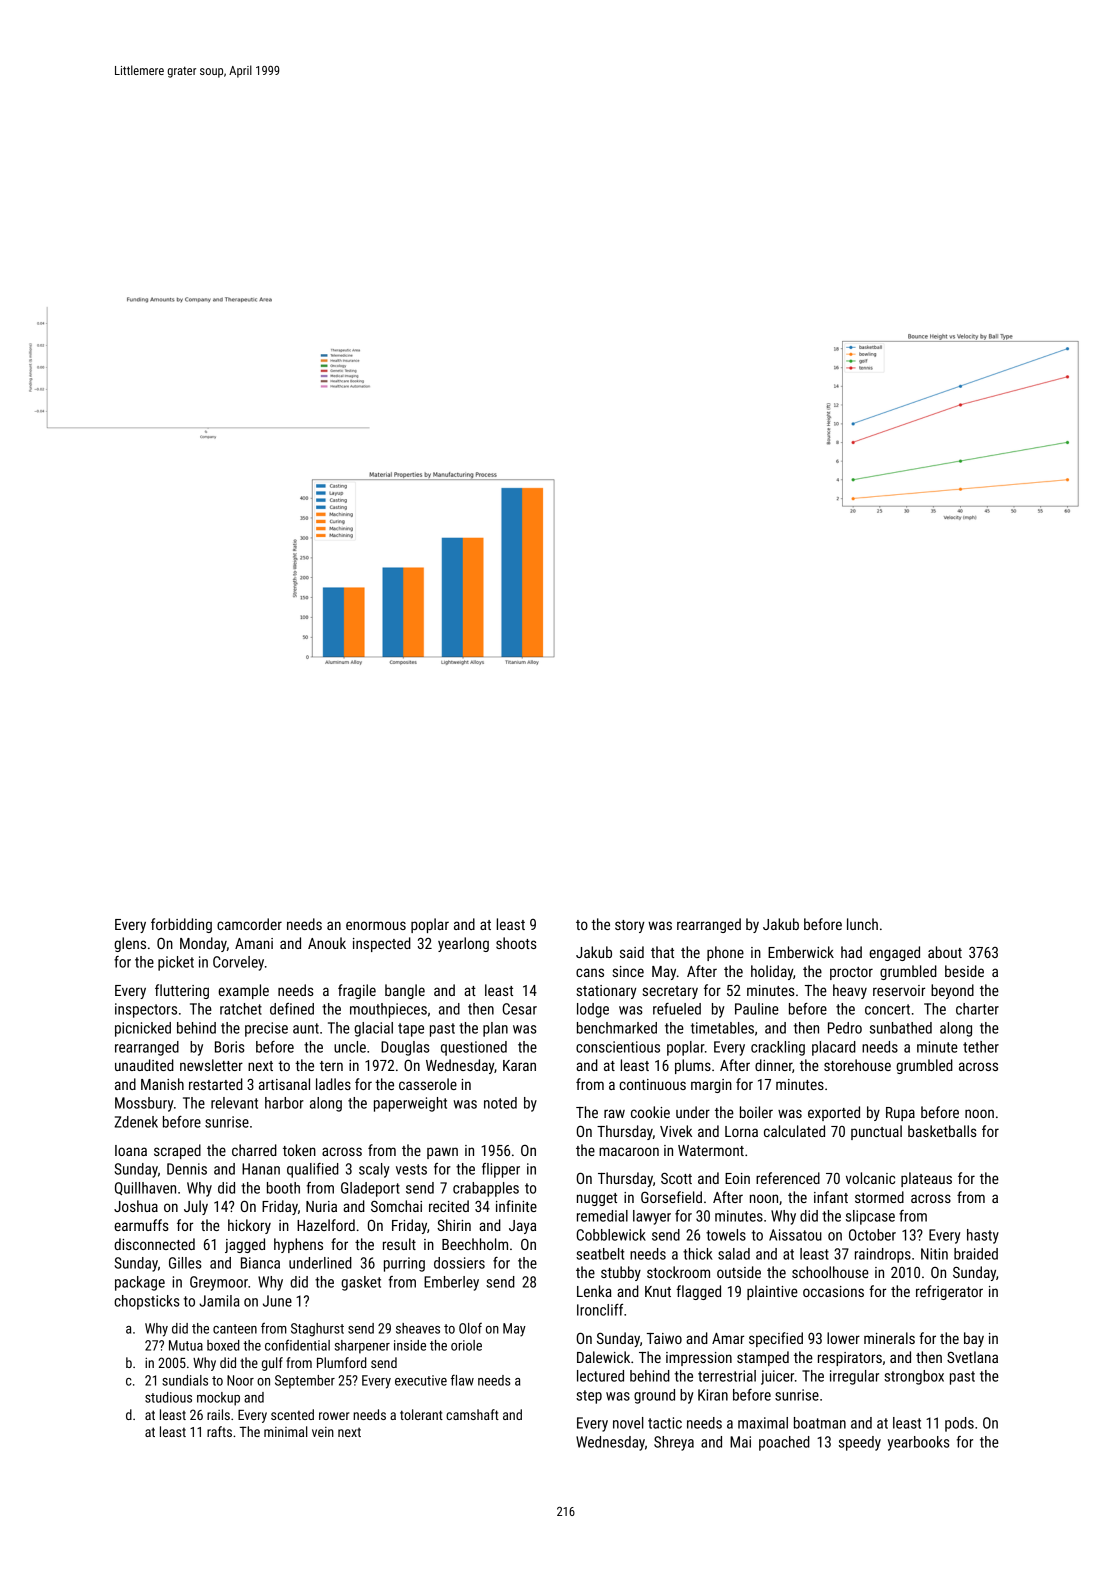 The image size is (1113, 1574). What do you see at coordinates (181, 925) in the document?
I see `forbidding` at bounding box center [181, 925].
